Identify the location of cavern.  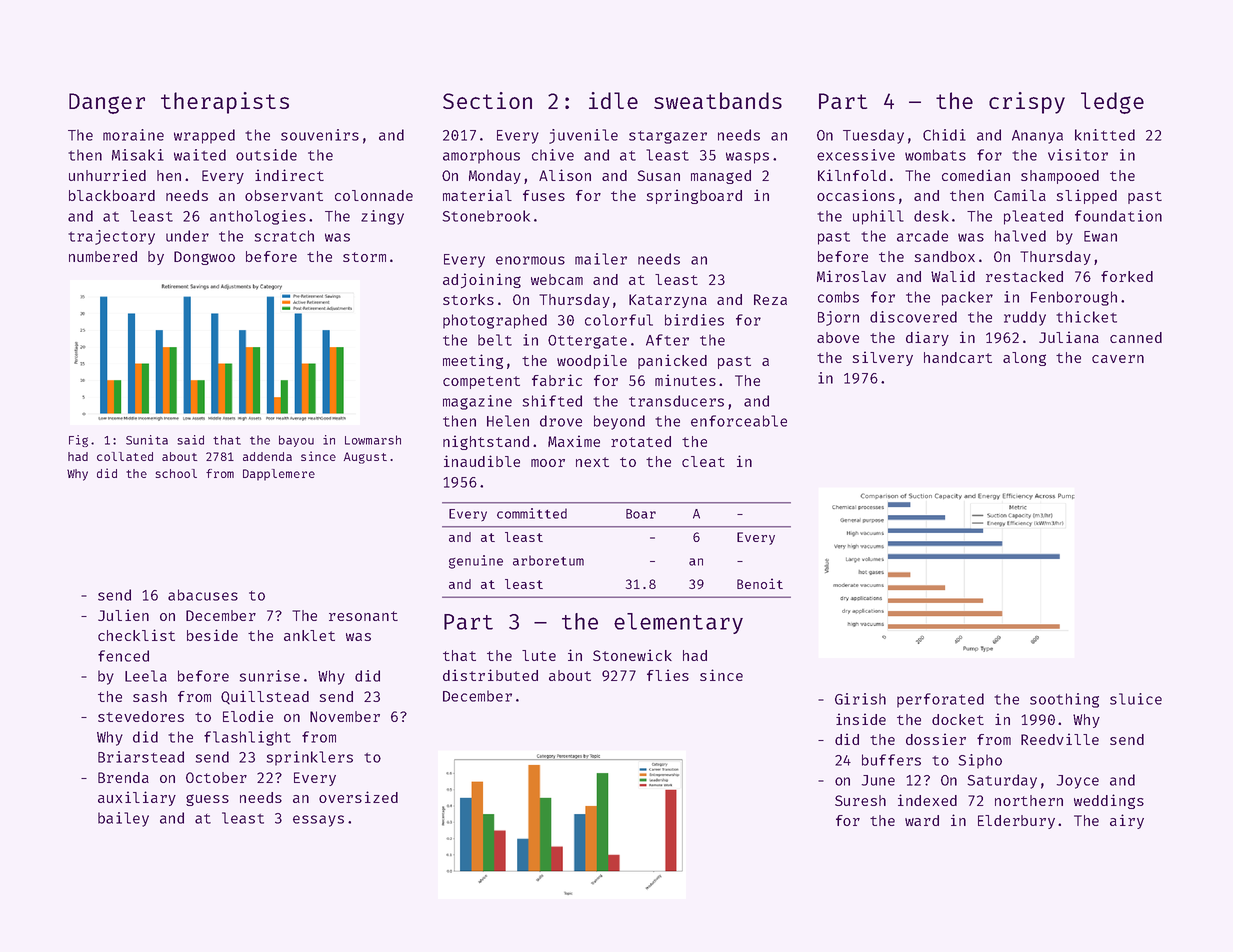
(1118, 359).
